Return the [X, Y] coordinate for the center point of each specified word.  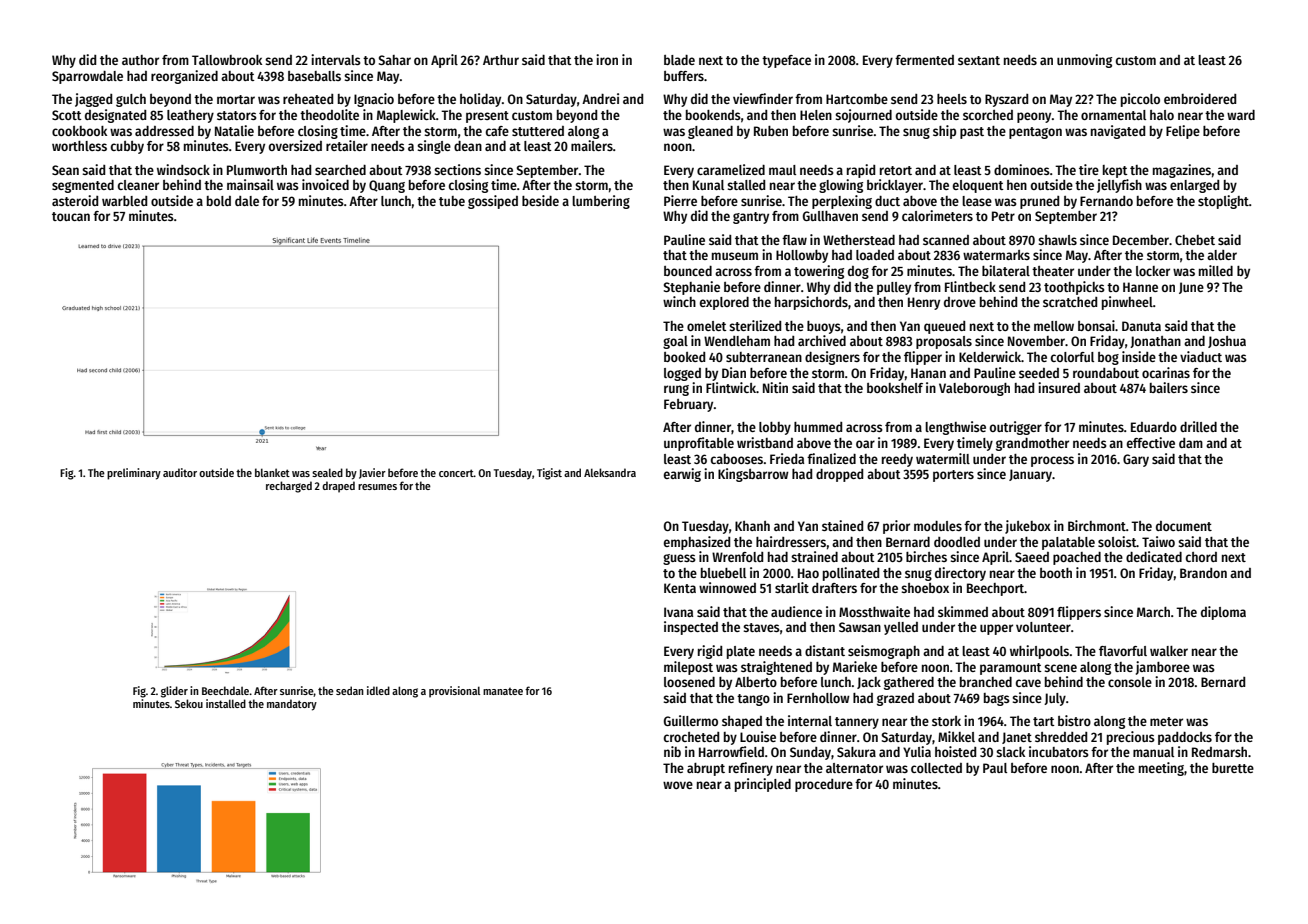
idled [378, 690]
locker [1153, 271]
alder [1222, 255]
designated [115, 116]
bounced [688, 271]
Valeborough [974, 389]
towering [819, 272]
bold [219, 201]
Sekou [189, 703]
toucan [71, 216]
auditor [180, 472]
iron [607, 59]
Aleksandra [610, 472]
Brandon [1203, 573]
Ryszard [1006, 100]
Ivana [678, 612]
